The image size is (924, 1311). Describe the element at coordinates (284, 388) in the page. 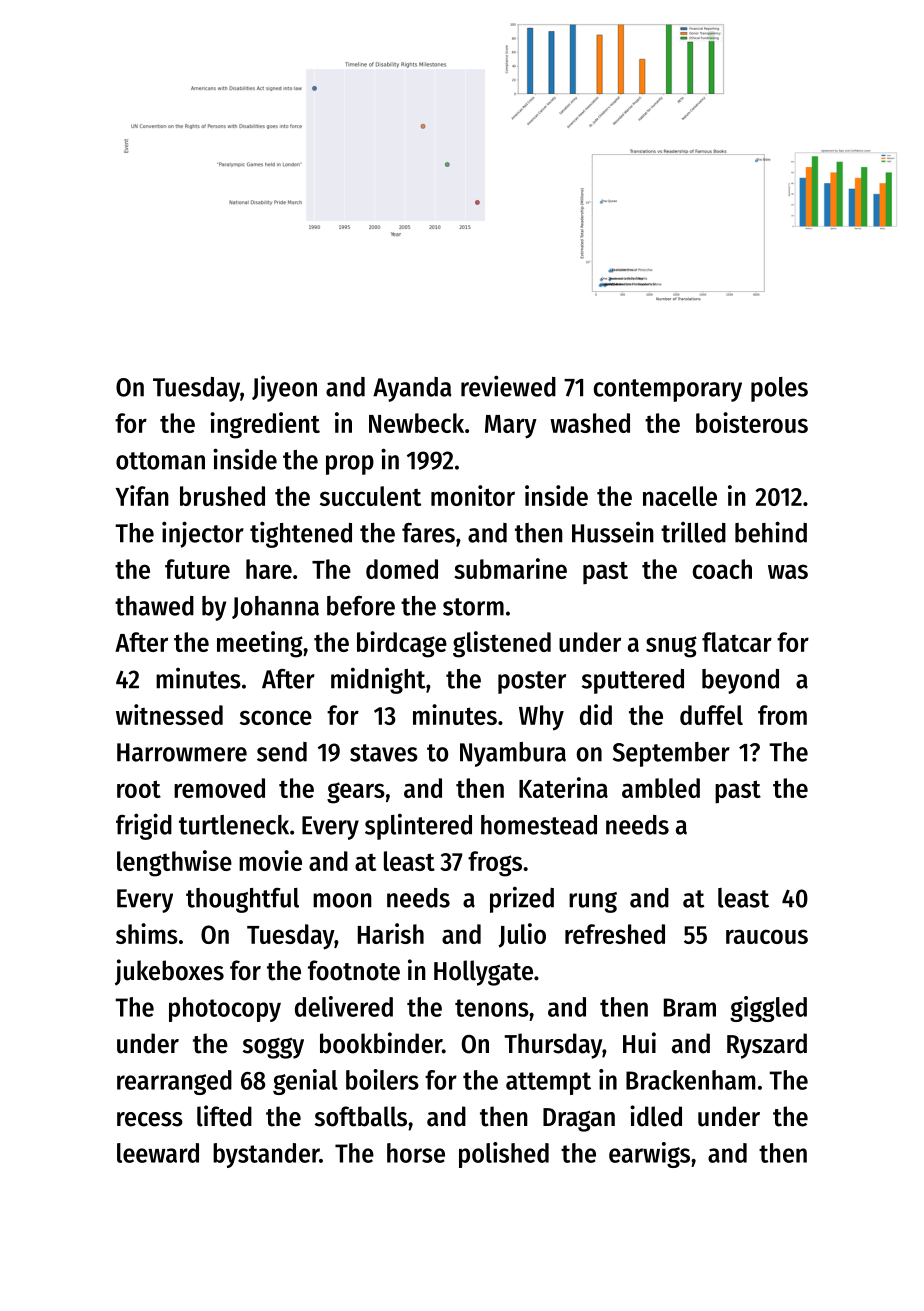

I see `Jiyeon` at that location.
